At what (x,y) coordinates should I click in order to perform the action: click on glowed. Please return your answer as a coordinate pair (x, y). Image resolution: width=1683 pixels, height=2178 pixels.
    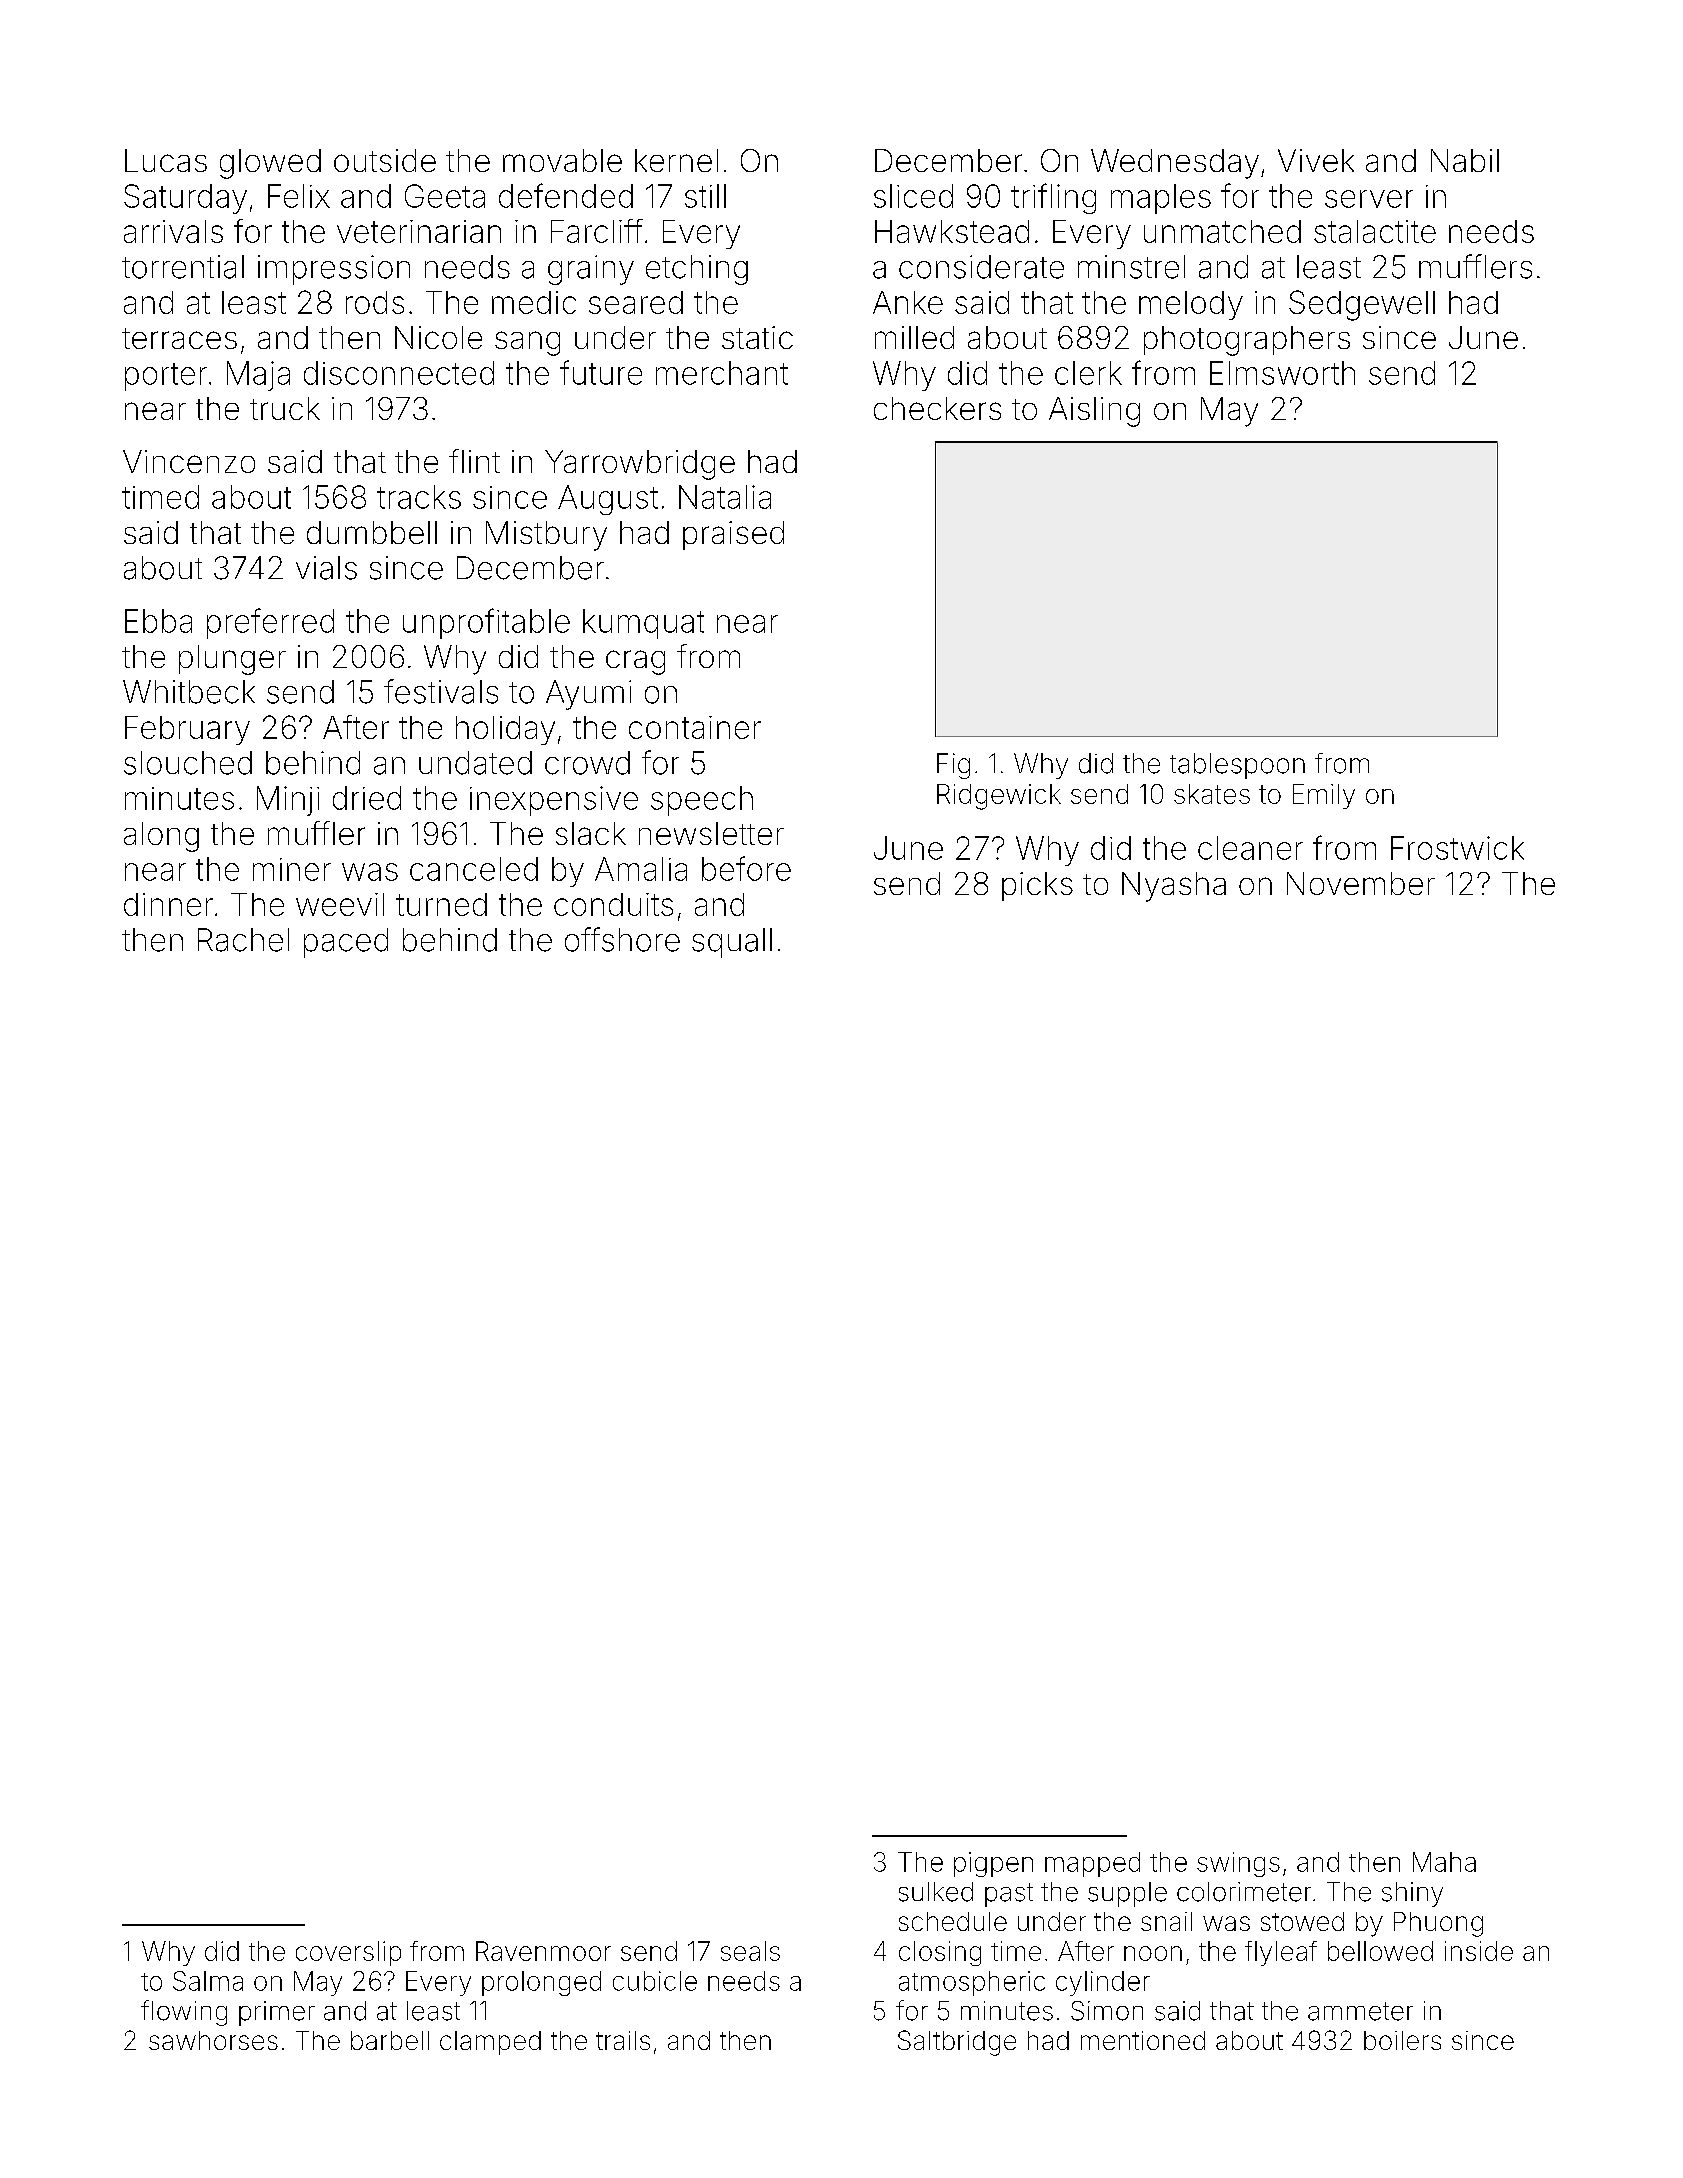
    Looking at the image, I should click on (270, 164).
